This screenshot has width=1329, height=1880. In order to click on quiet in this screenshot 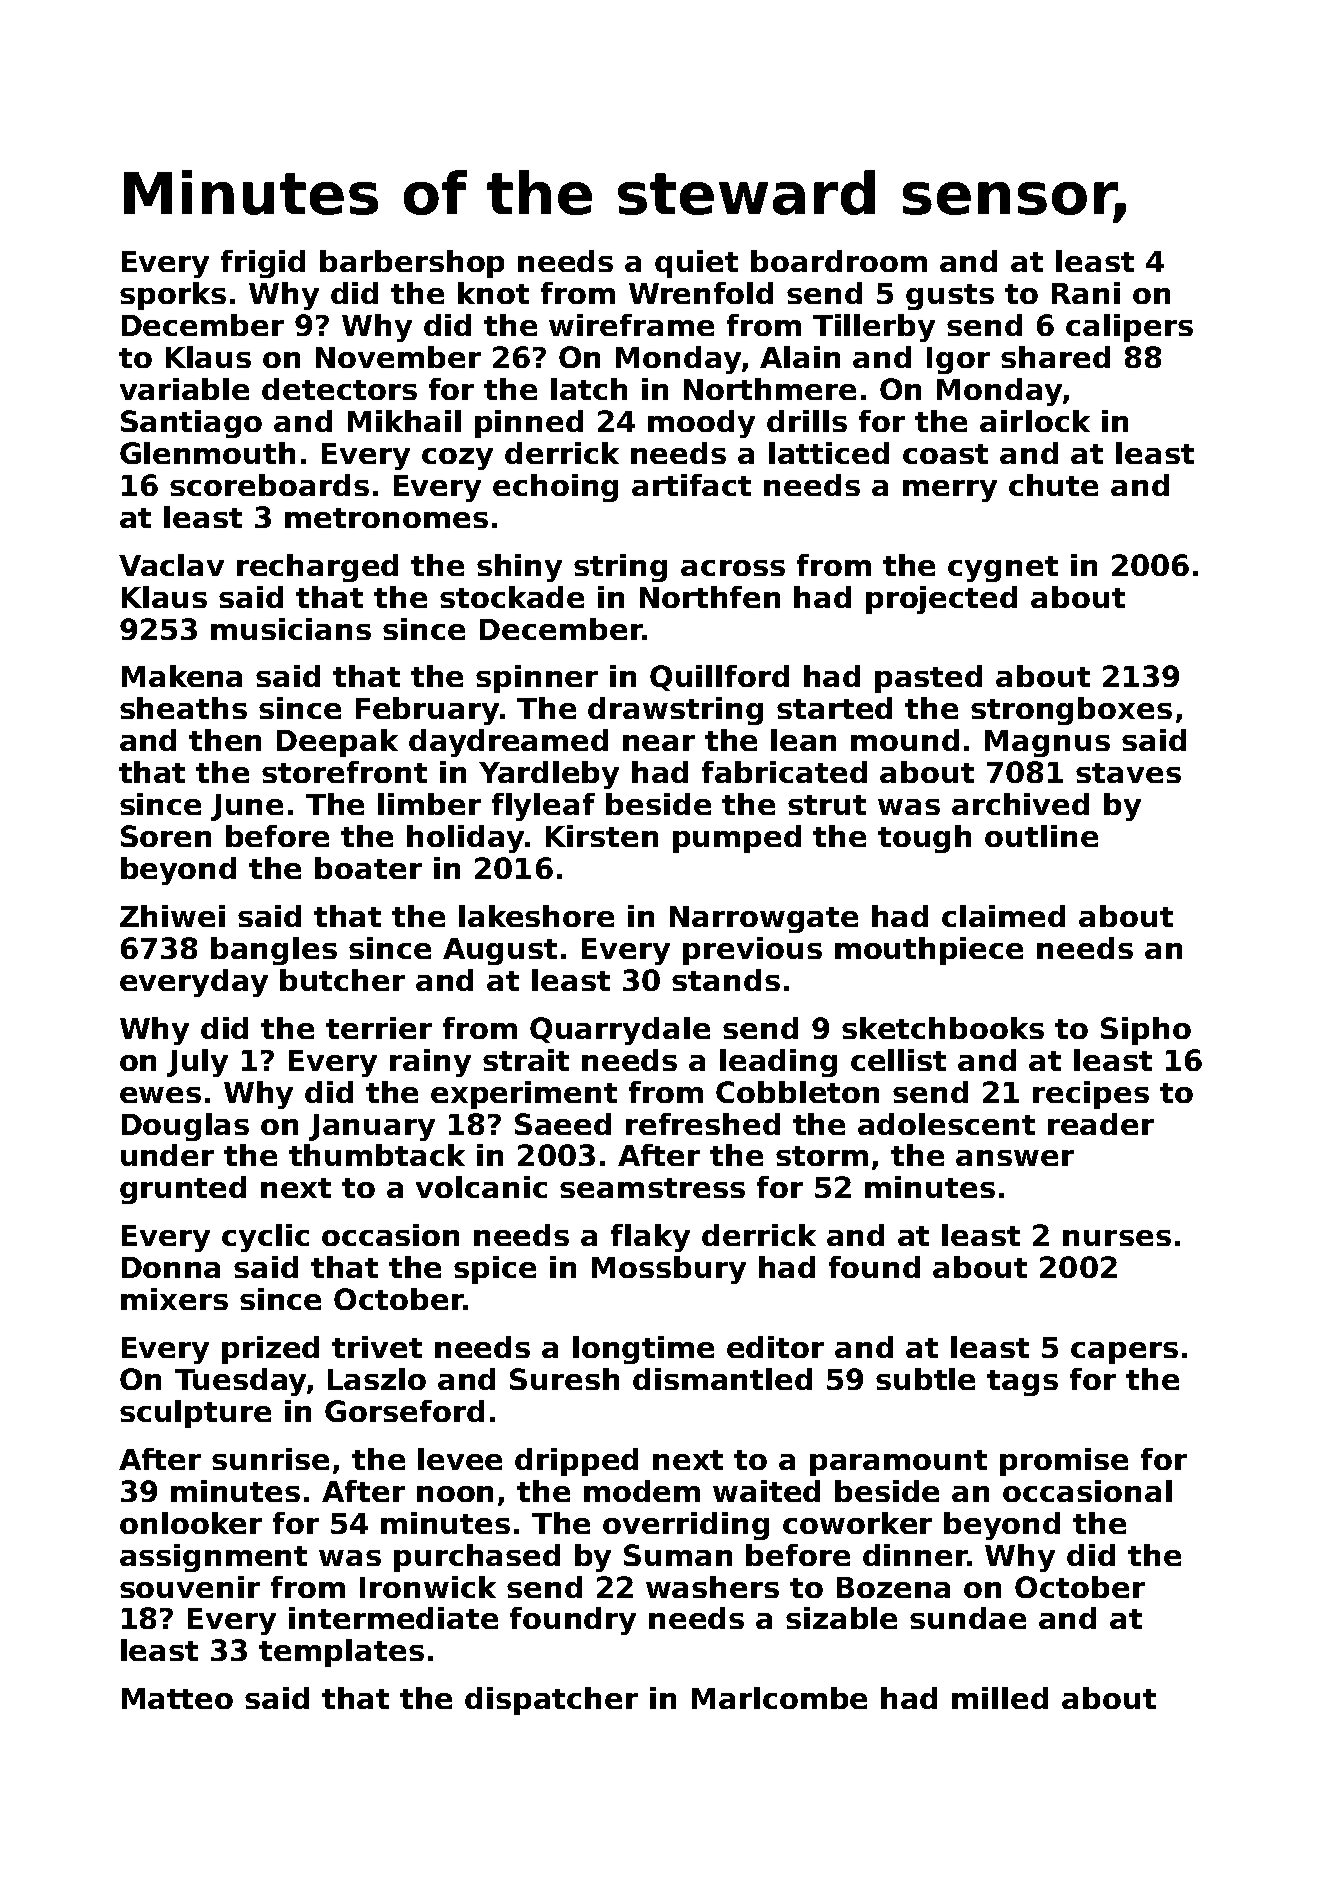, I will do `click(696, 264)`.
